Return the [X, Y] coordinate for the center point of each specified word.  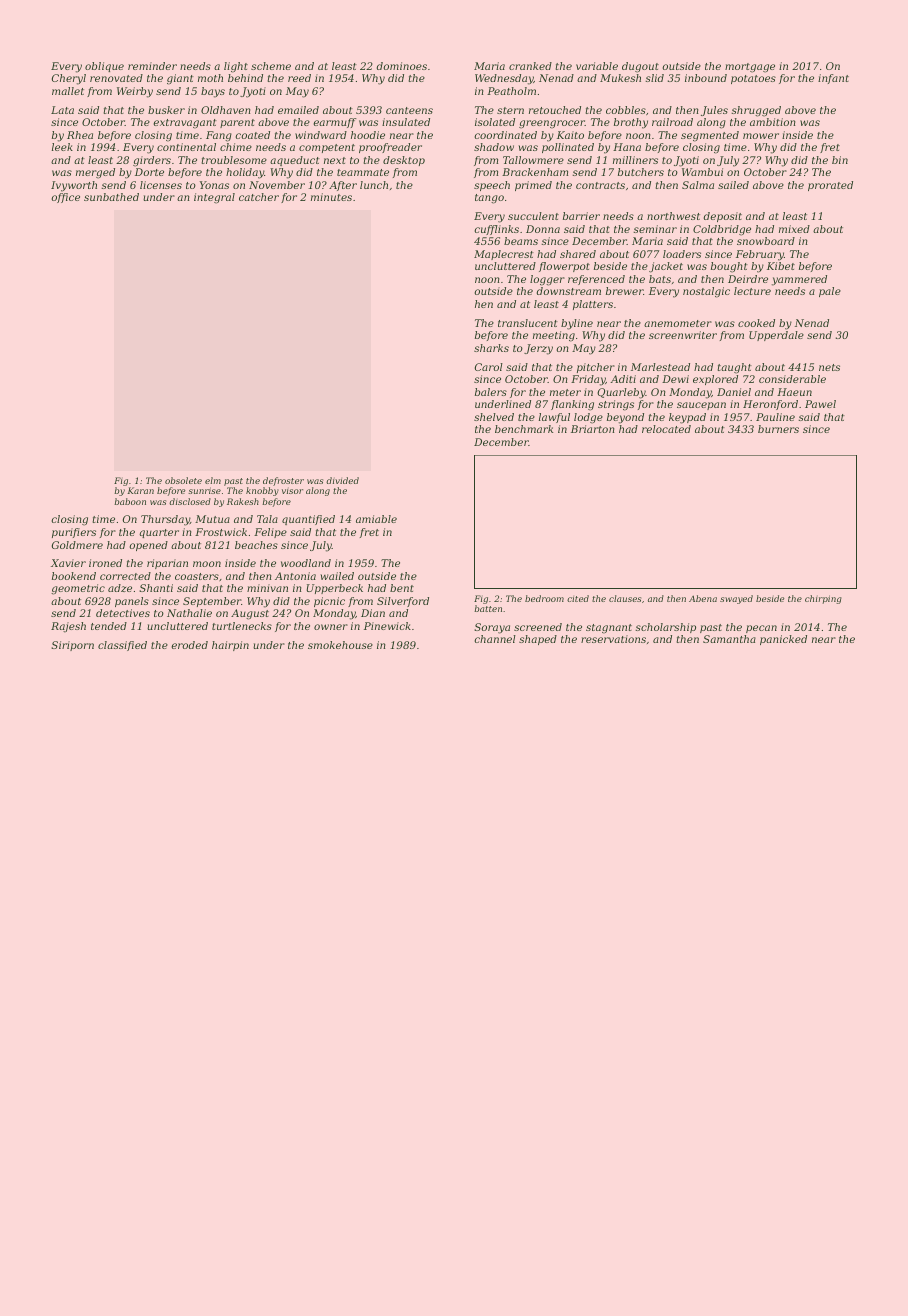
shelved [494, 417]
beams [521, 241]
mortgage [750, 68]
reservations [613, 639]
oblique [104, 67]
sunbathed [111, 197]
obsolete [183, 480]
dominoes [402, 66]
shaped [538, 640]
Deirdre [748, 279]
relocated [666, 429]
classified [122, 646]
